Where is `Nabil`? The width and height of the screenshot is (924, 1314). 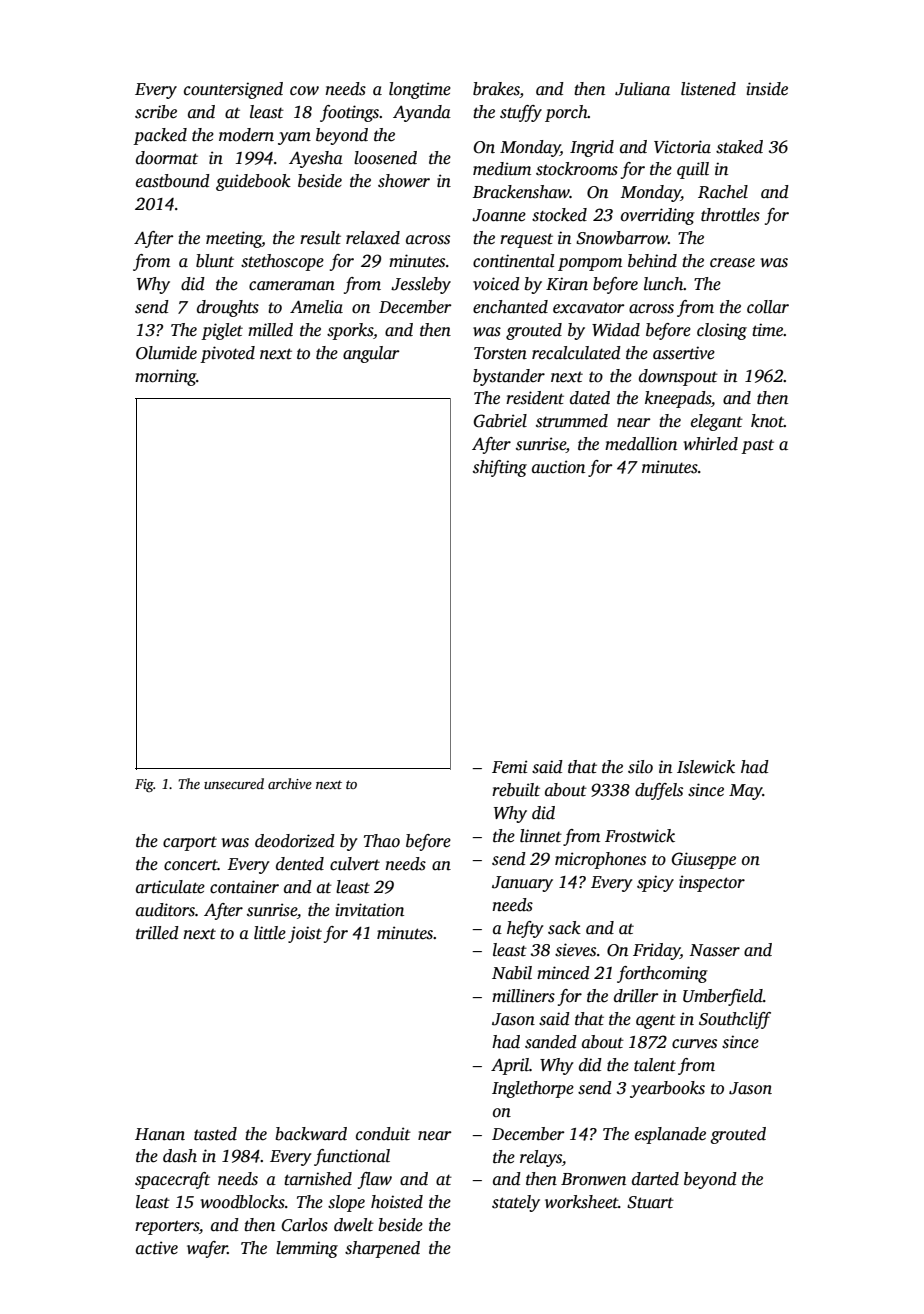 Nabil is located at coordinates (512, 973).
